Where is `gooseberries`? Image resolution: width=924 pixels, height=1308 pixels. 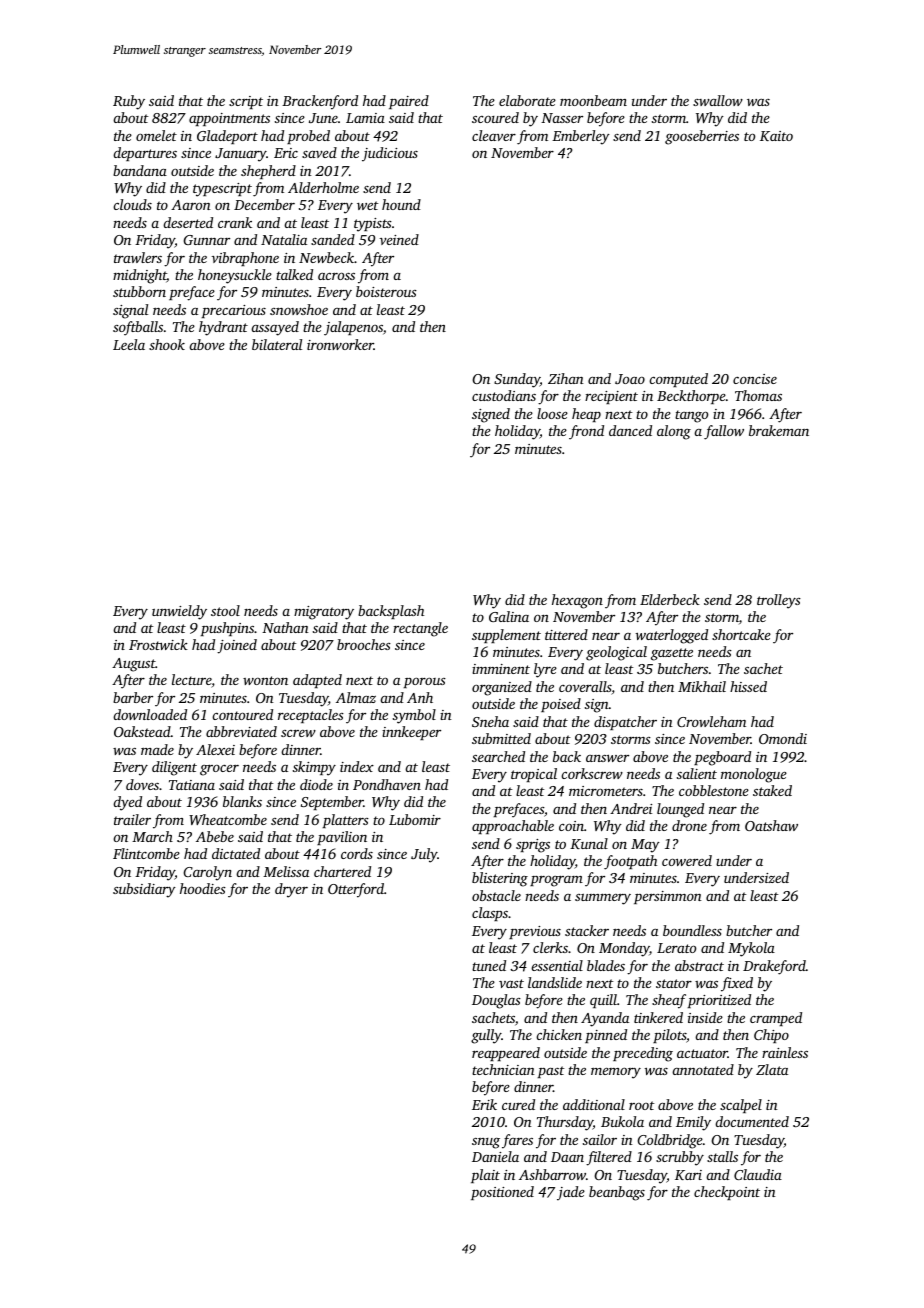
gooseberries is located at coordinates (702, 137).
